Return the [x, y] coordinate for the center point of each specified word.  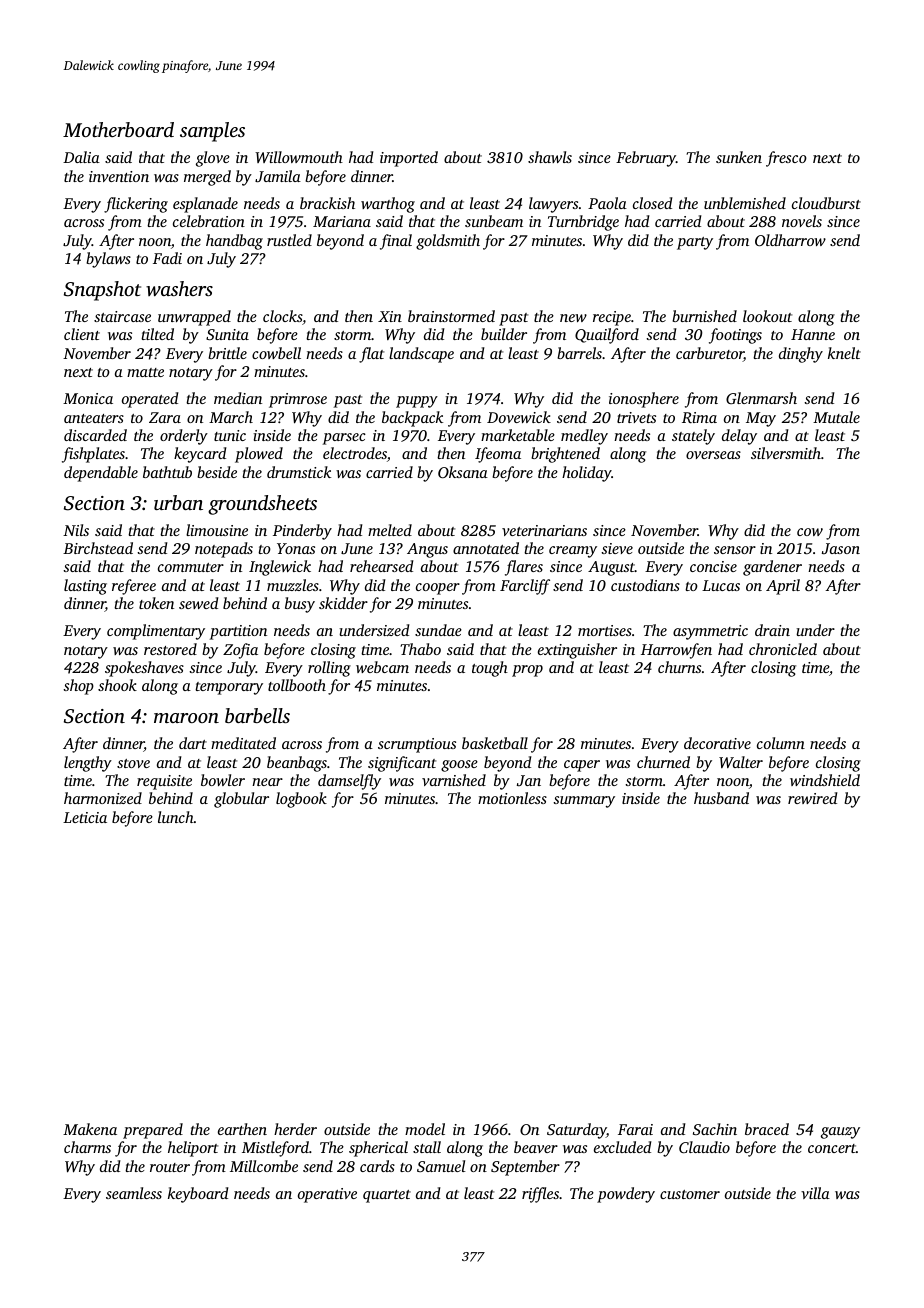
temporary [229, 688]
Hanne [813, 334]
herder [295, 1129]
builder [504, 334]
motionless [512, 798]
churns [679, 667]
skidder [343, 603]
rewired [813, 798]
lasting [85, 587]
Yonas [296, 548]
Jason [841, 548]
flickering [136, 205]
